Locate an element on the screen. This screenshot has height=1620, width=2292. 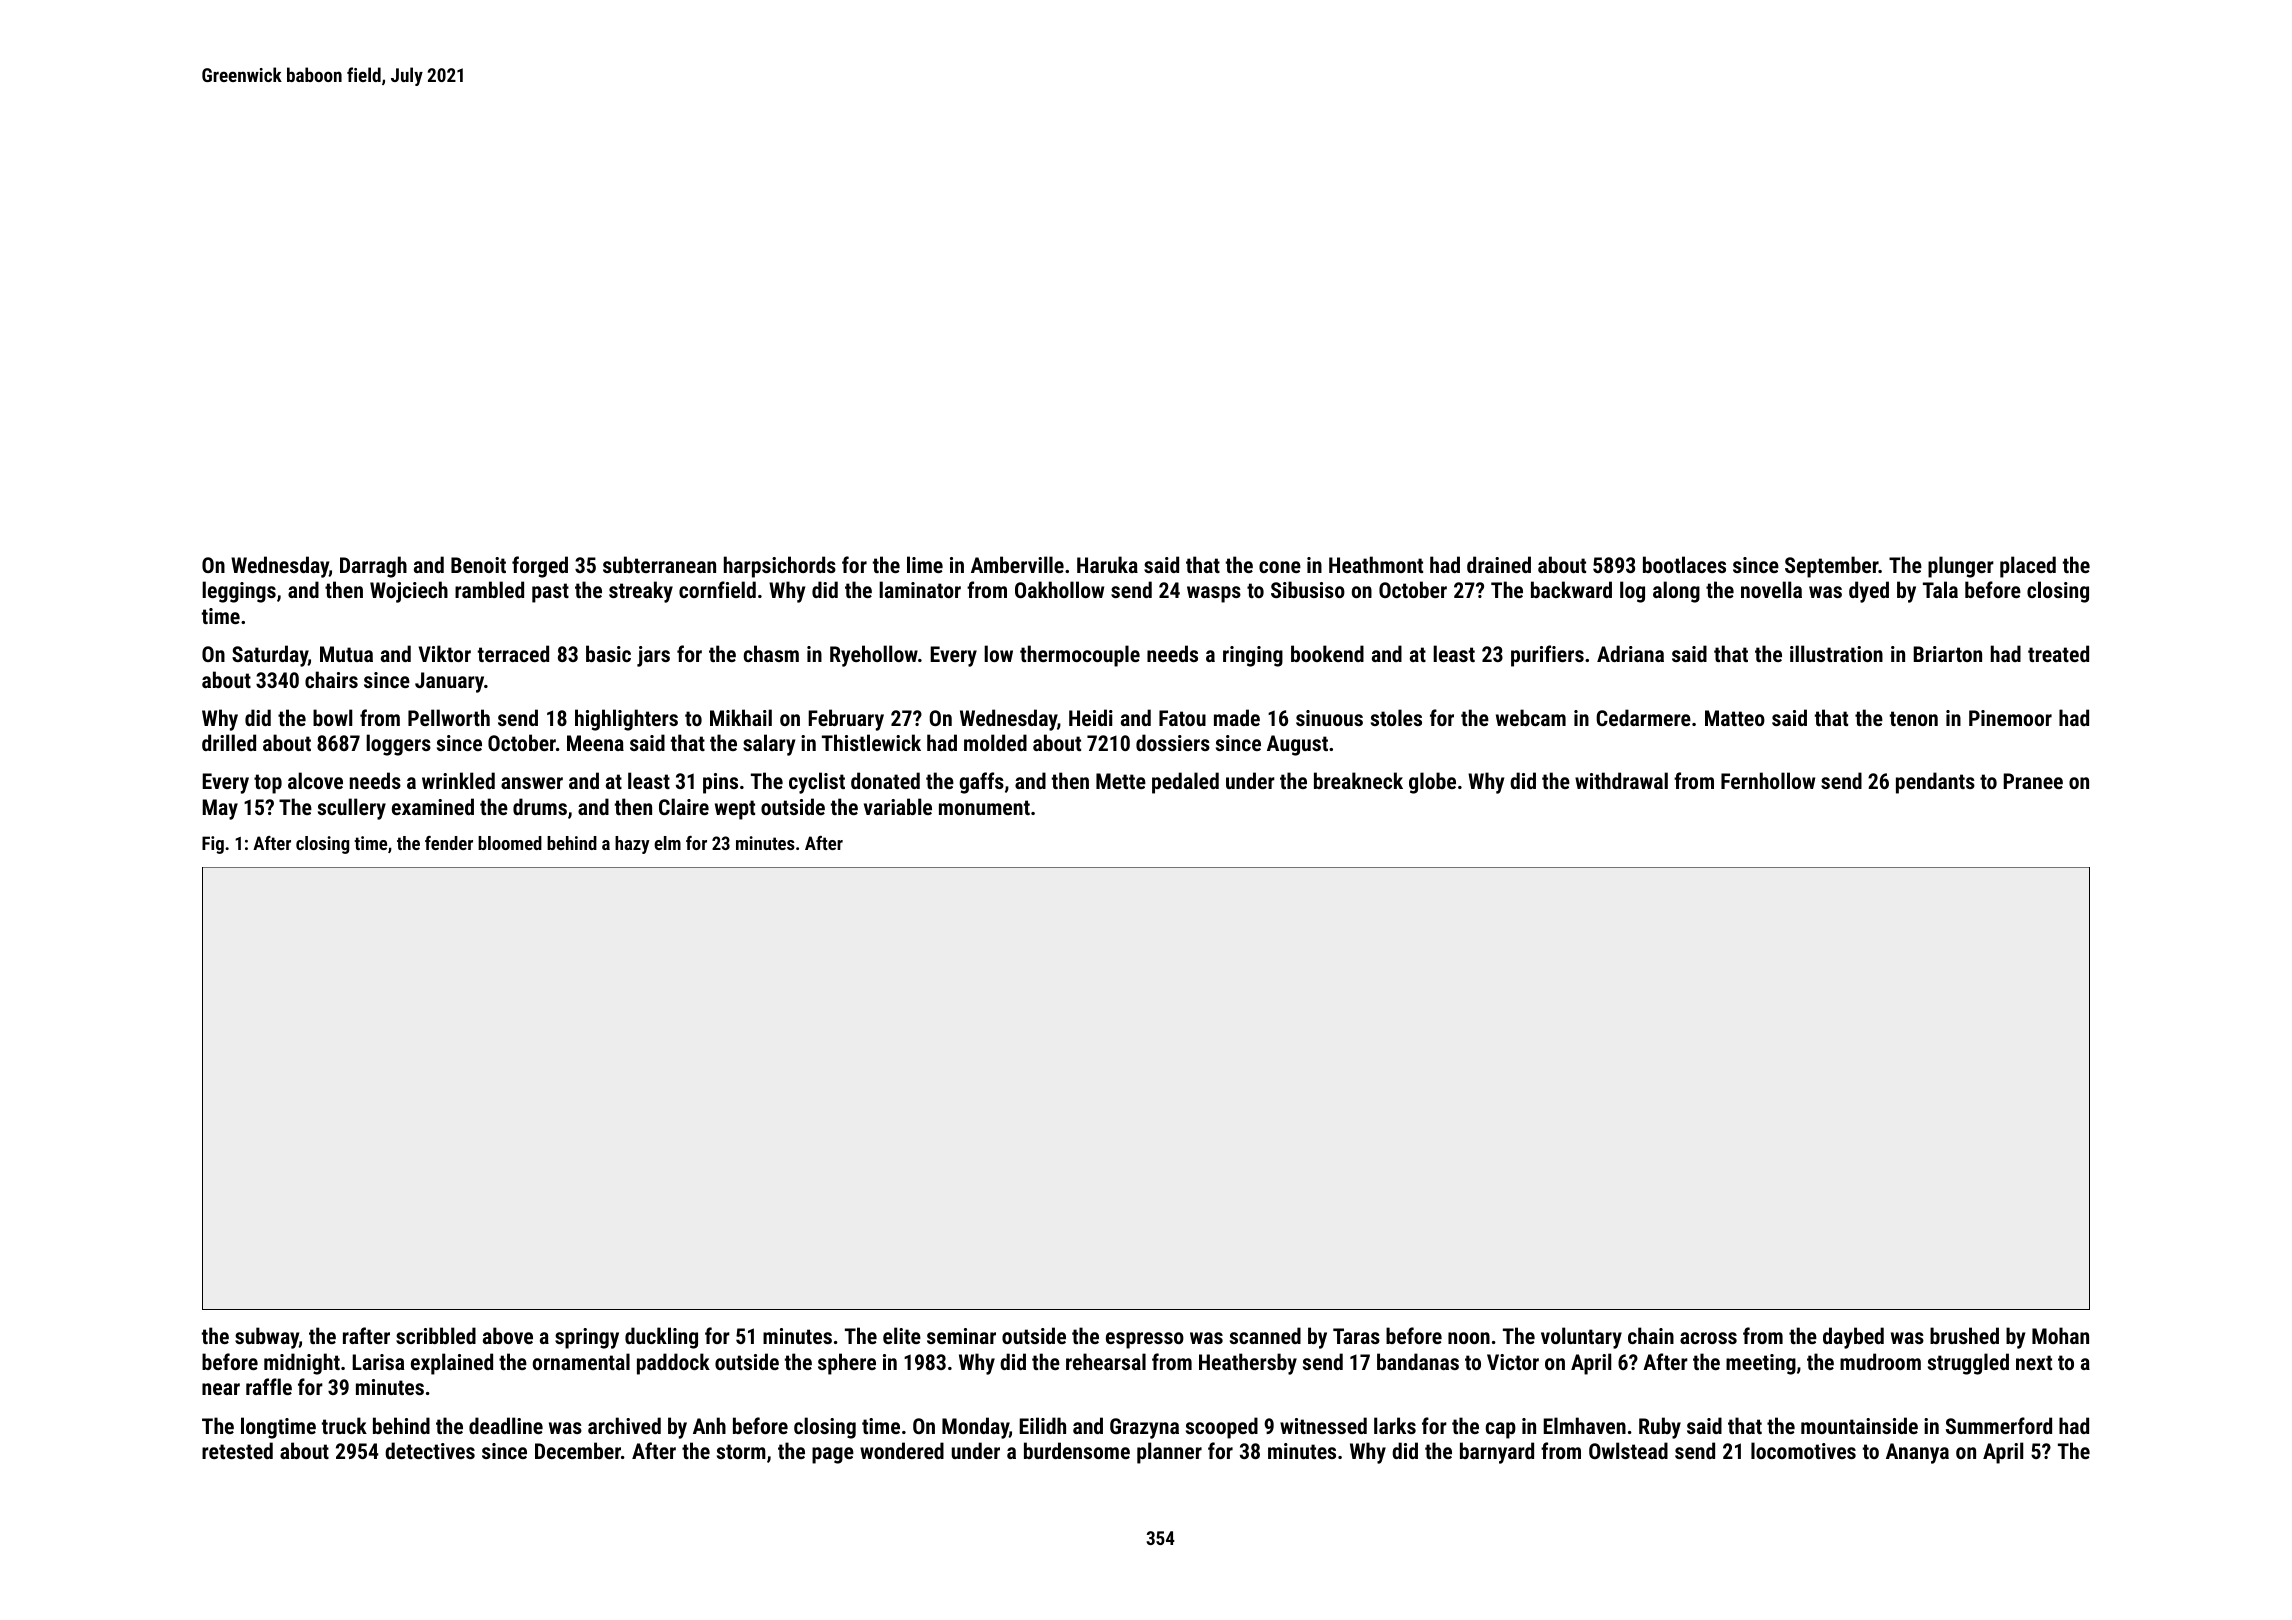
scribbled is located at coordinates (436, 1335).
